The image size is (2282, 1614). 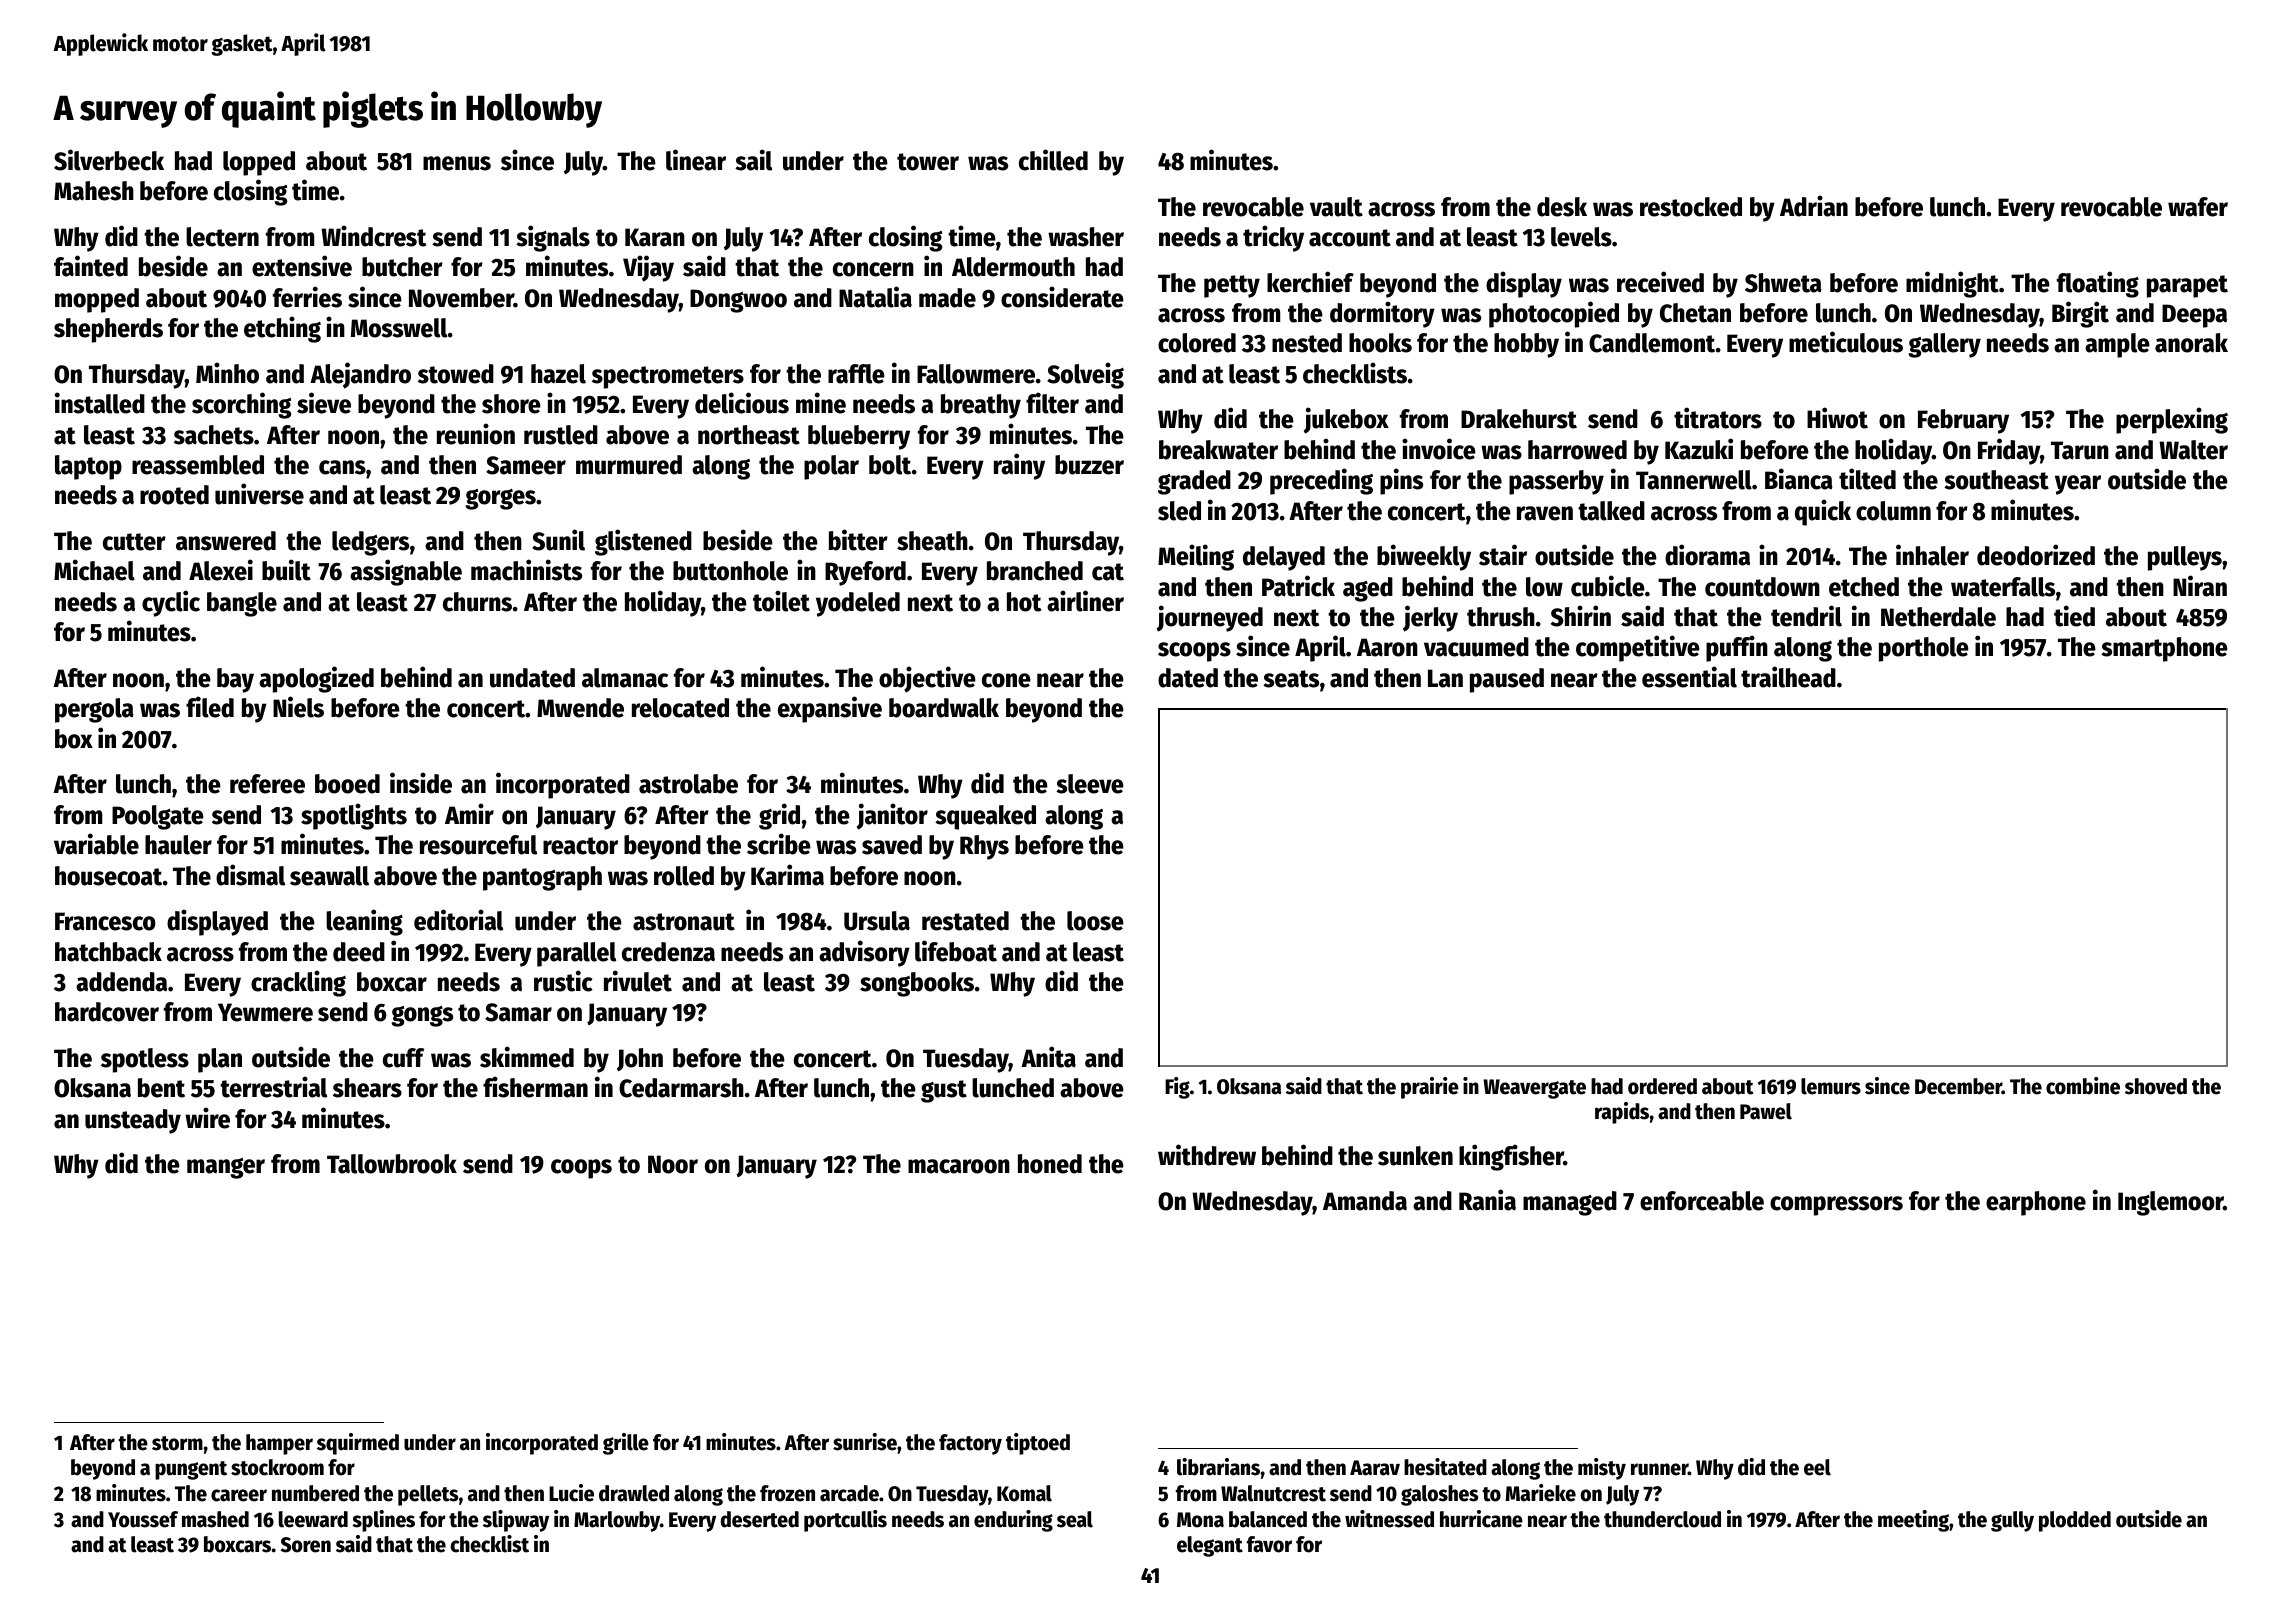 I want to click on referee, so click(x=267, y=784).
